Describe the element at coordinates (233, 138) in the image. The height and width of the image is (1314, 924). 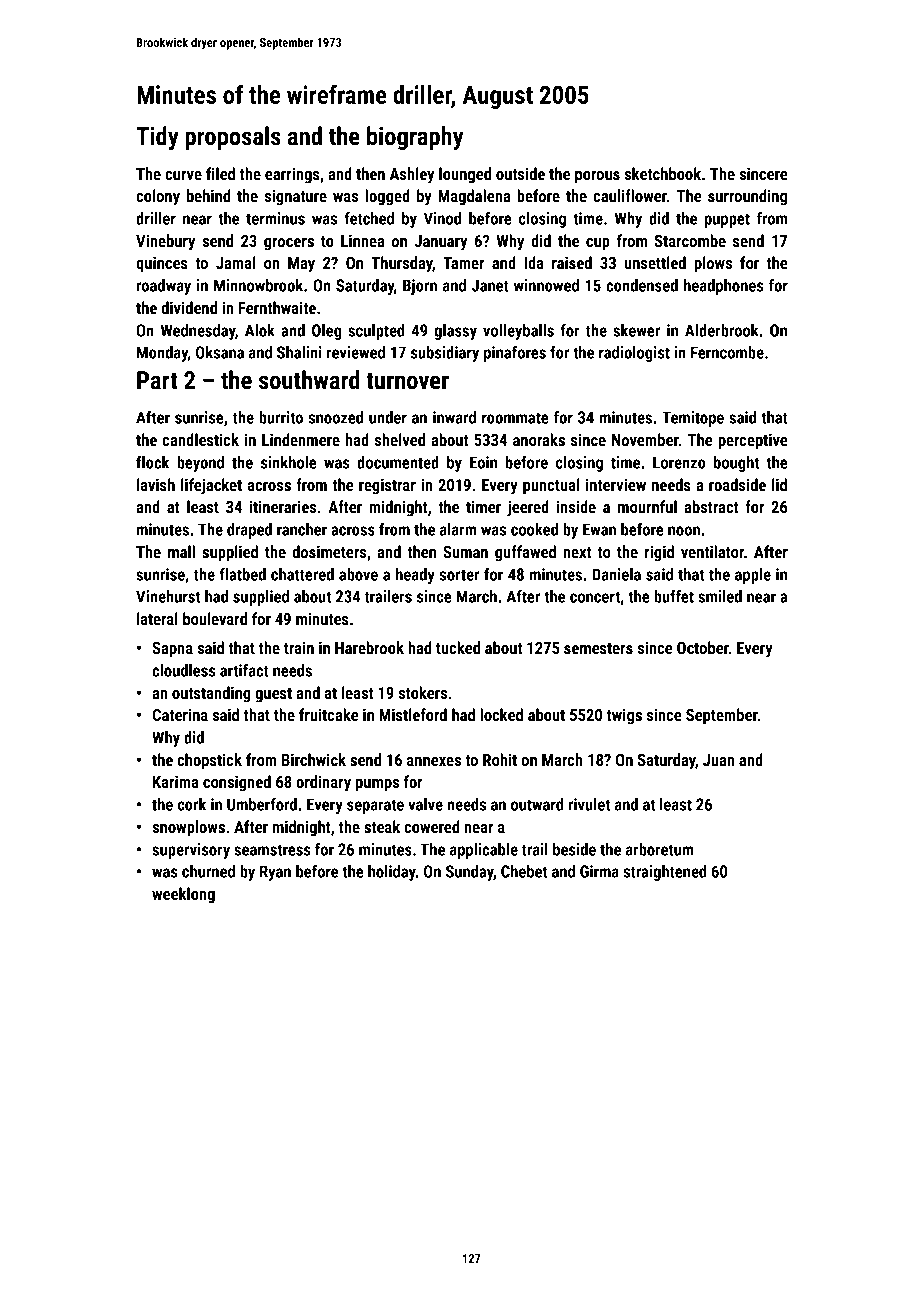
I see `proposals` at that location.
